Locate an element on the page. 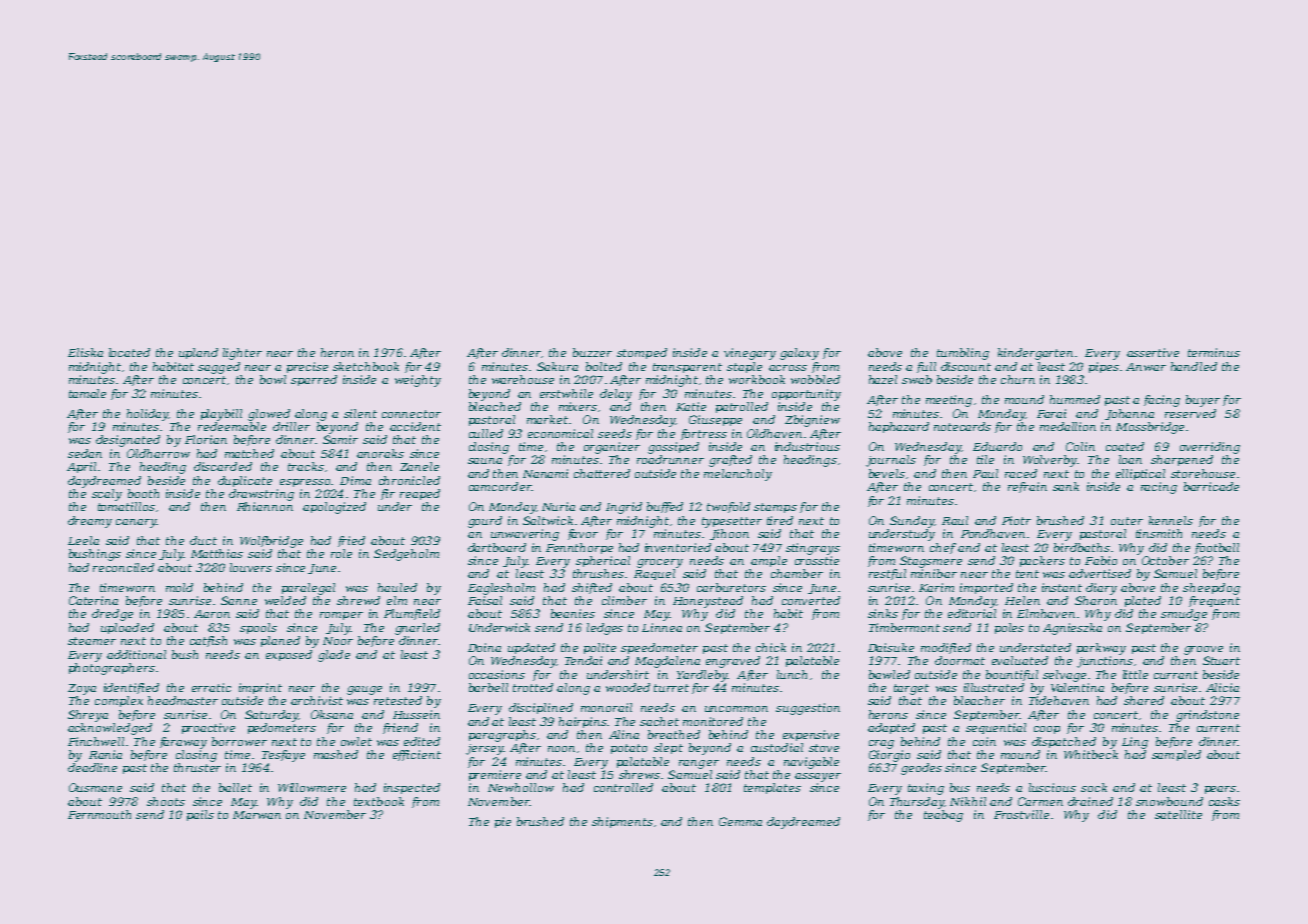  located is located at coordinates (129, 352).
